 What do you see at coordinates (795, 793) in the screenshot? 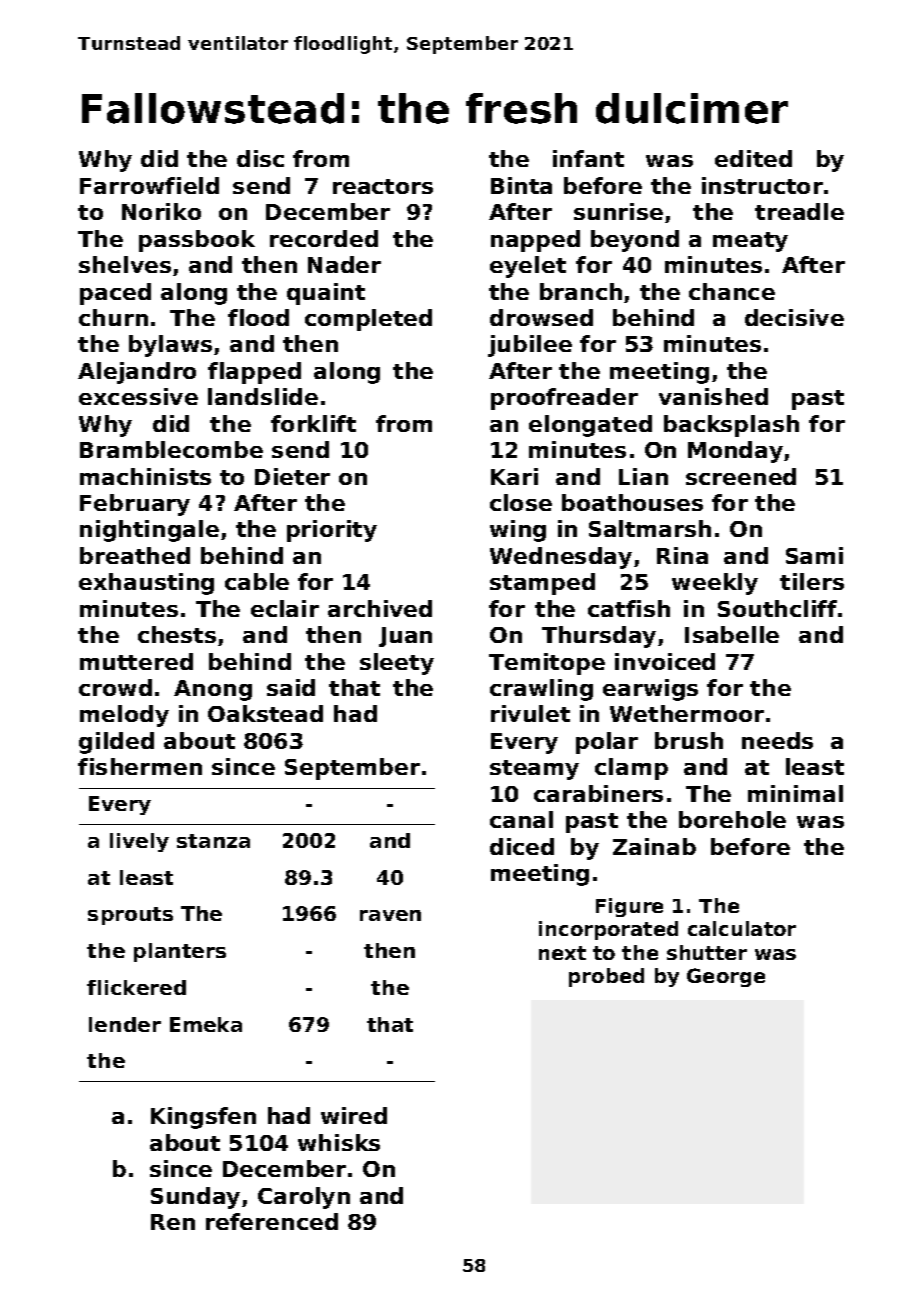
I see `minimal` at bounding box center [795, 793].
